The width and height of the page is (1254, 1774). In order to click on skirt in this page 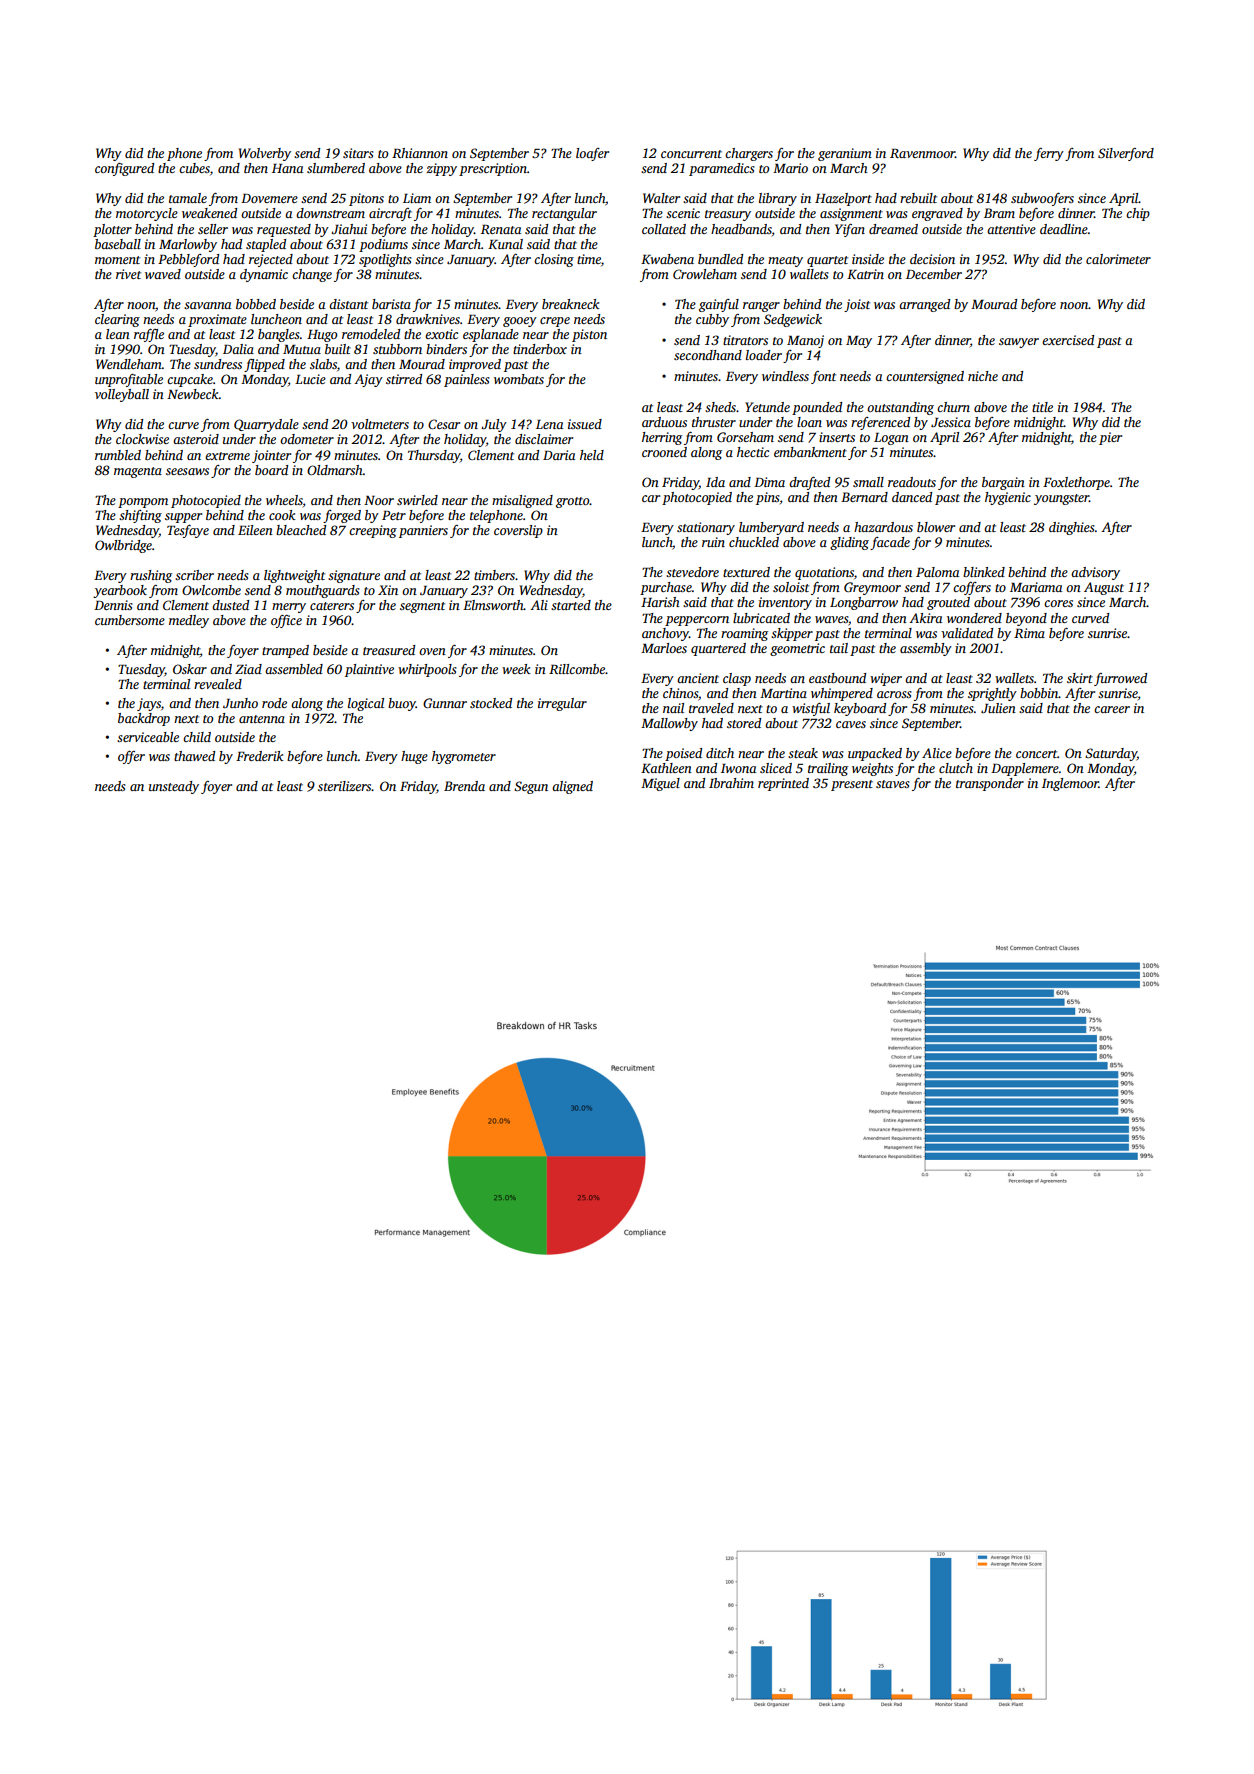, I will do `click(1080, 678)`.
